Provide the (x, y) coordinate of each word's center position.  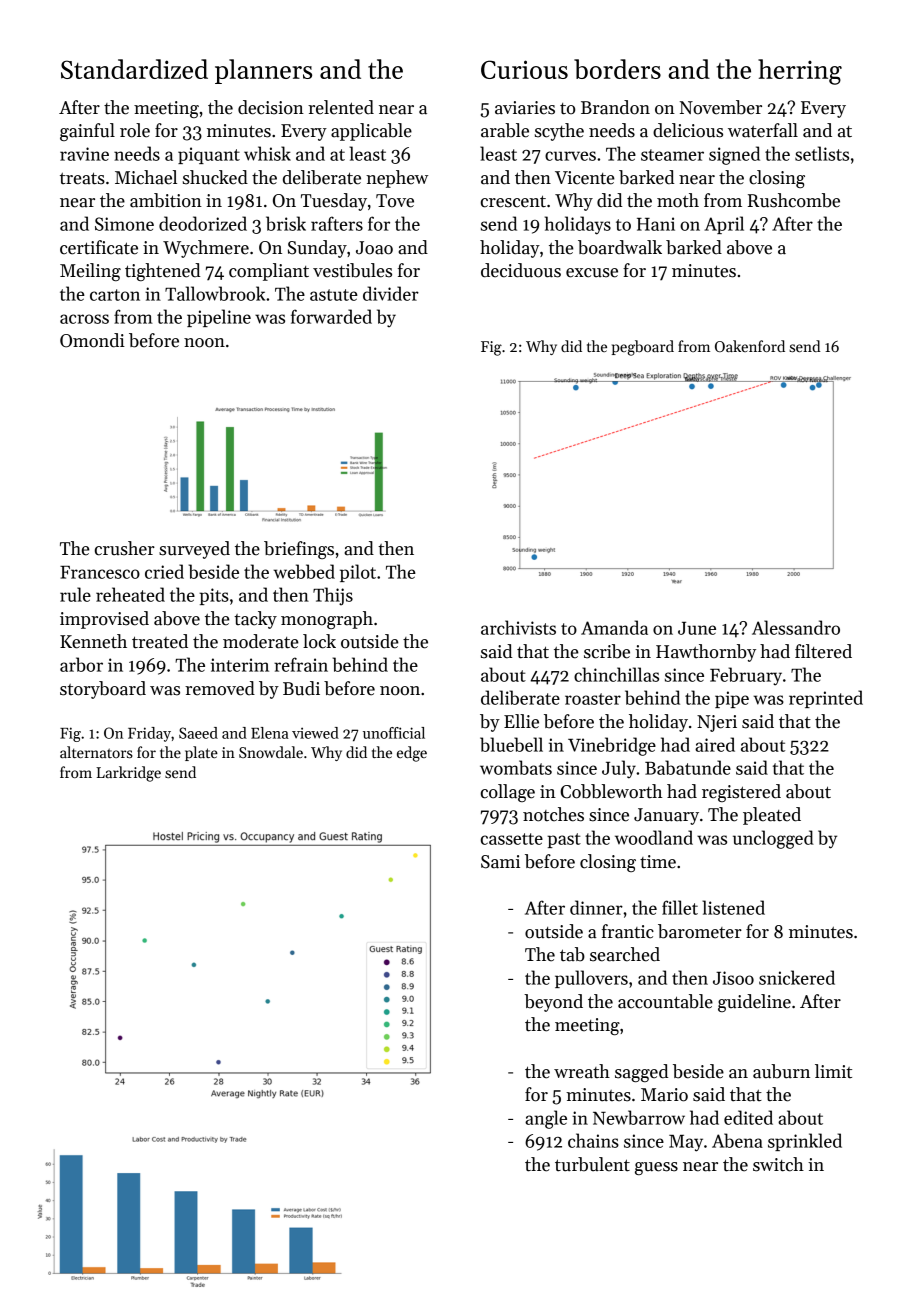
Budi (301, 688)
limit (833, 1071)
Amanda (614, 627)
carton (115, 295)
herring (800, 72)
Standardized (134, 69)
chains (593, 1140)
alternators (96, 752)
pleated (772, 816)
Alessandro (796, 627)
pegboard (643, 348)
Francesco (100, 572)
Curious (524, 69)
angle (546, 1119)
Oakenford (750, 346)
